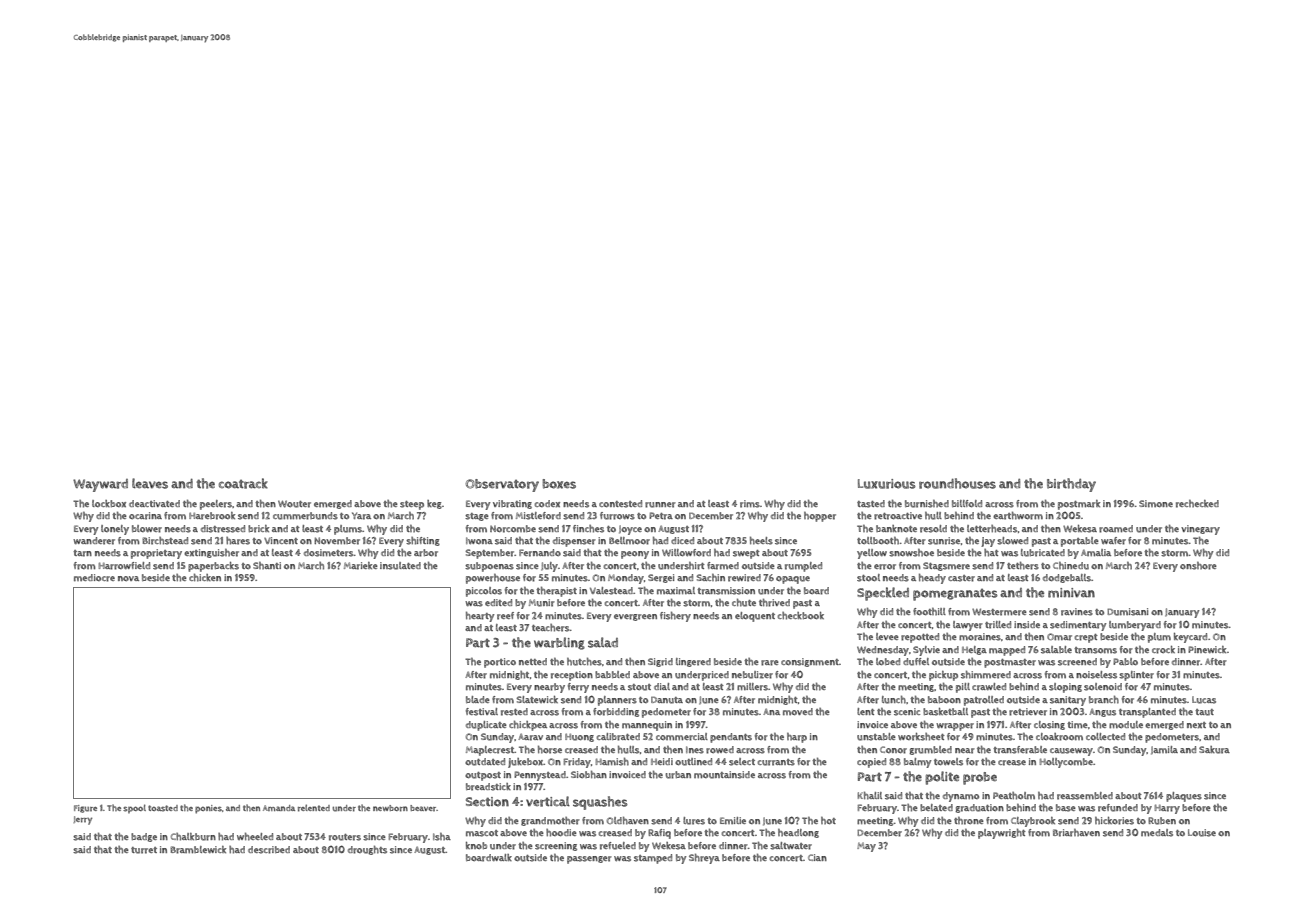 This screenshot has width=1308, height=924. Describe the element at coordinates (1207, 649) in the screenshot. I see `Pinewick` at that location.
